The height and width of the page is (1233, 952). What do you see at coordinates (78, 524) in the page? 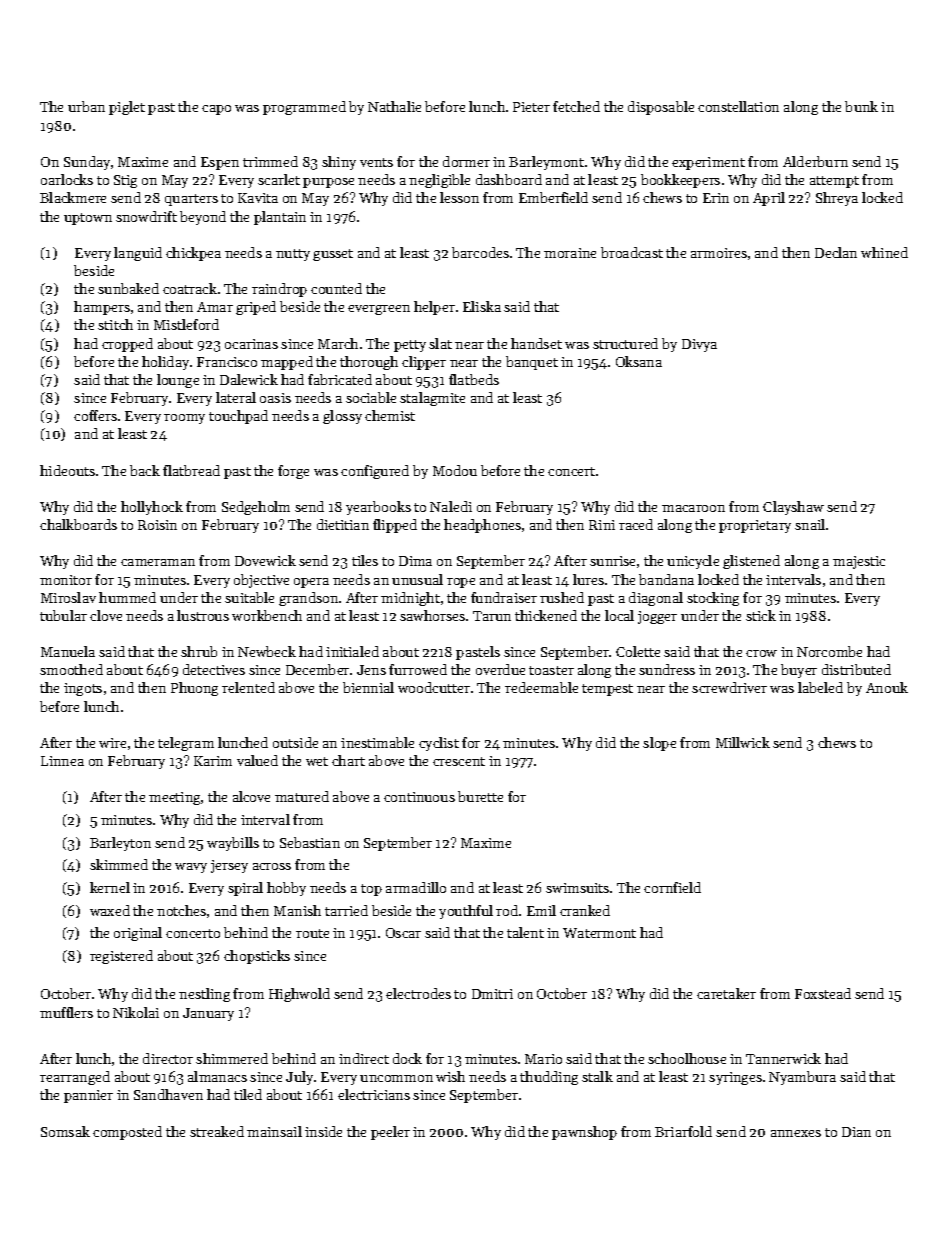
I see `chalkboards` at bounding box center [78, 524].
